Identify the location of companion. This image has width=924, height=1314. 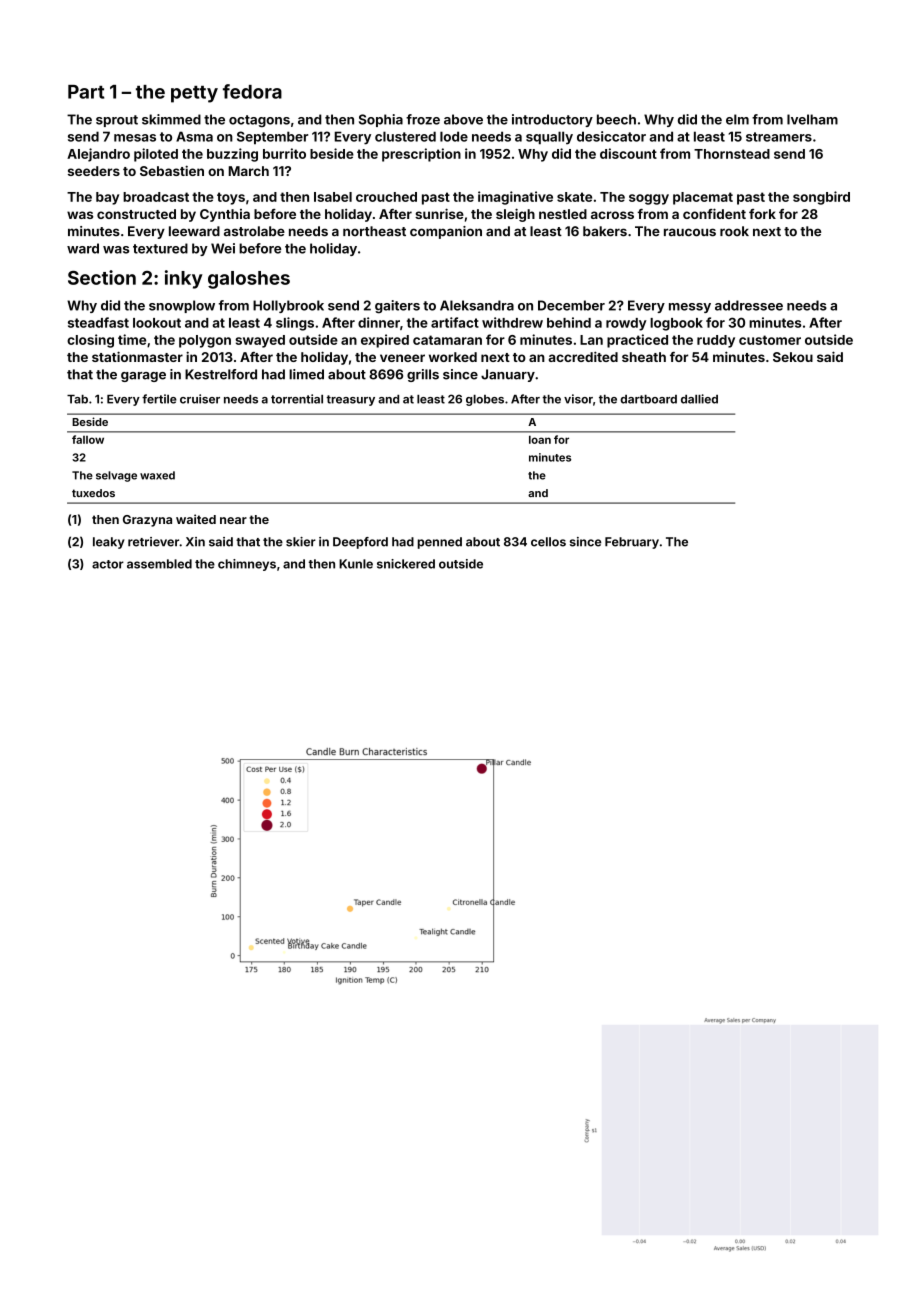
(446, 232).
